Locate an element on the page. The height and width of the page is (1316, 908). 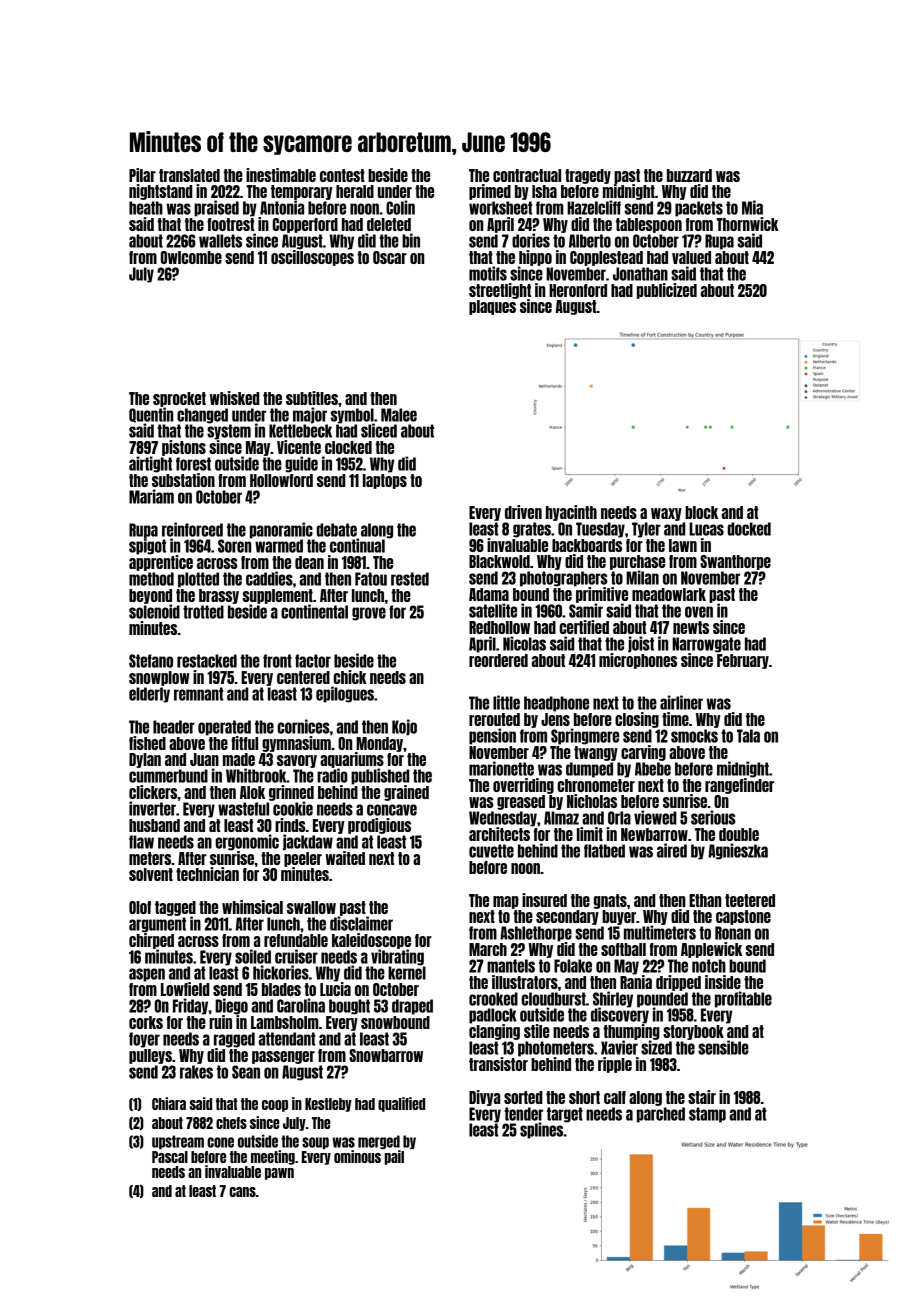
cans is located at coordinates (242, 1192).
